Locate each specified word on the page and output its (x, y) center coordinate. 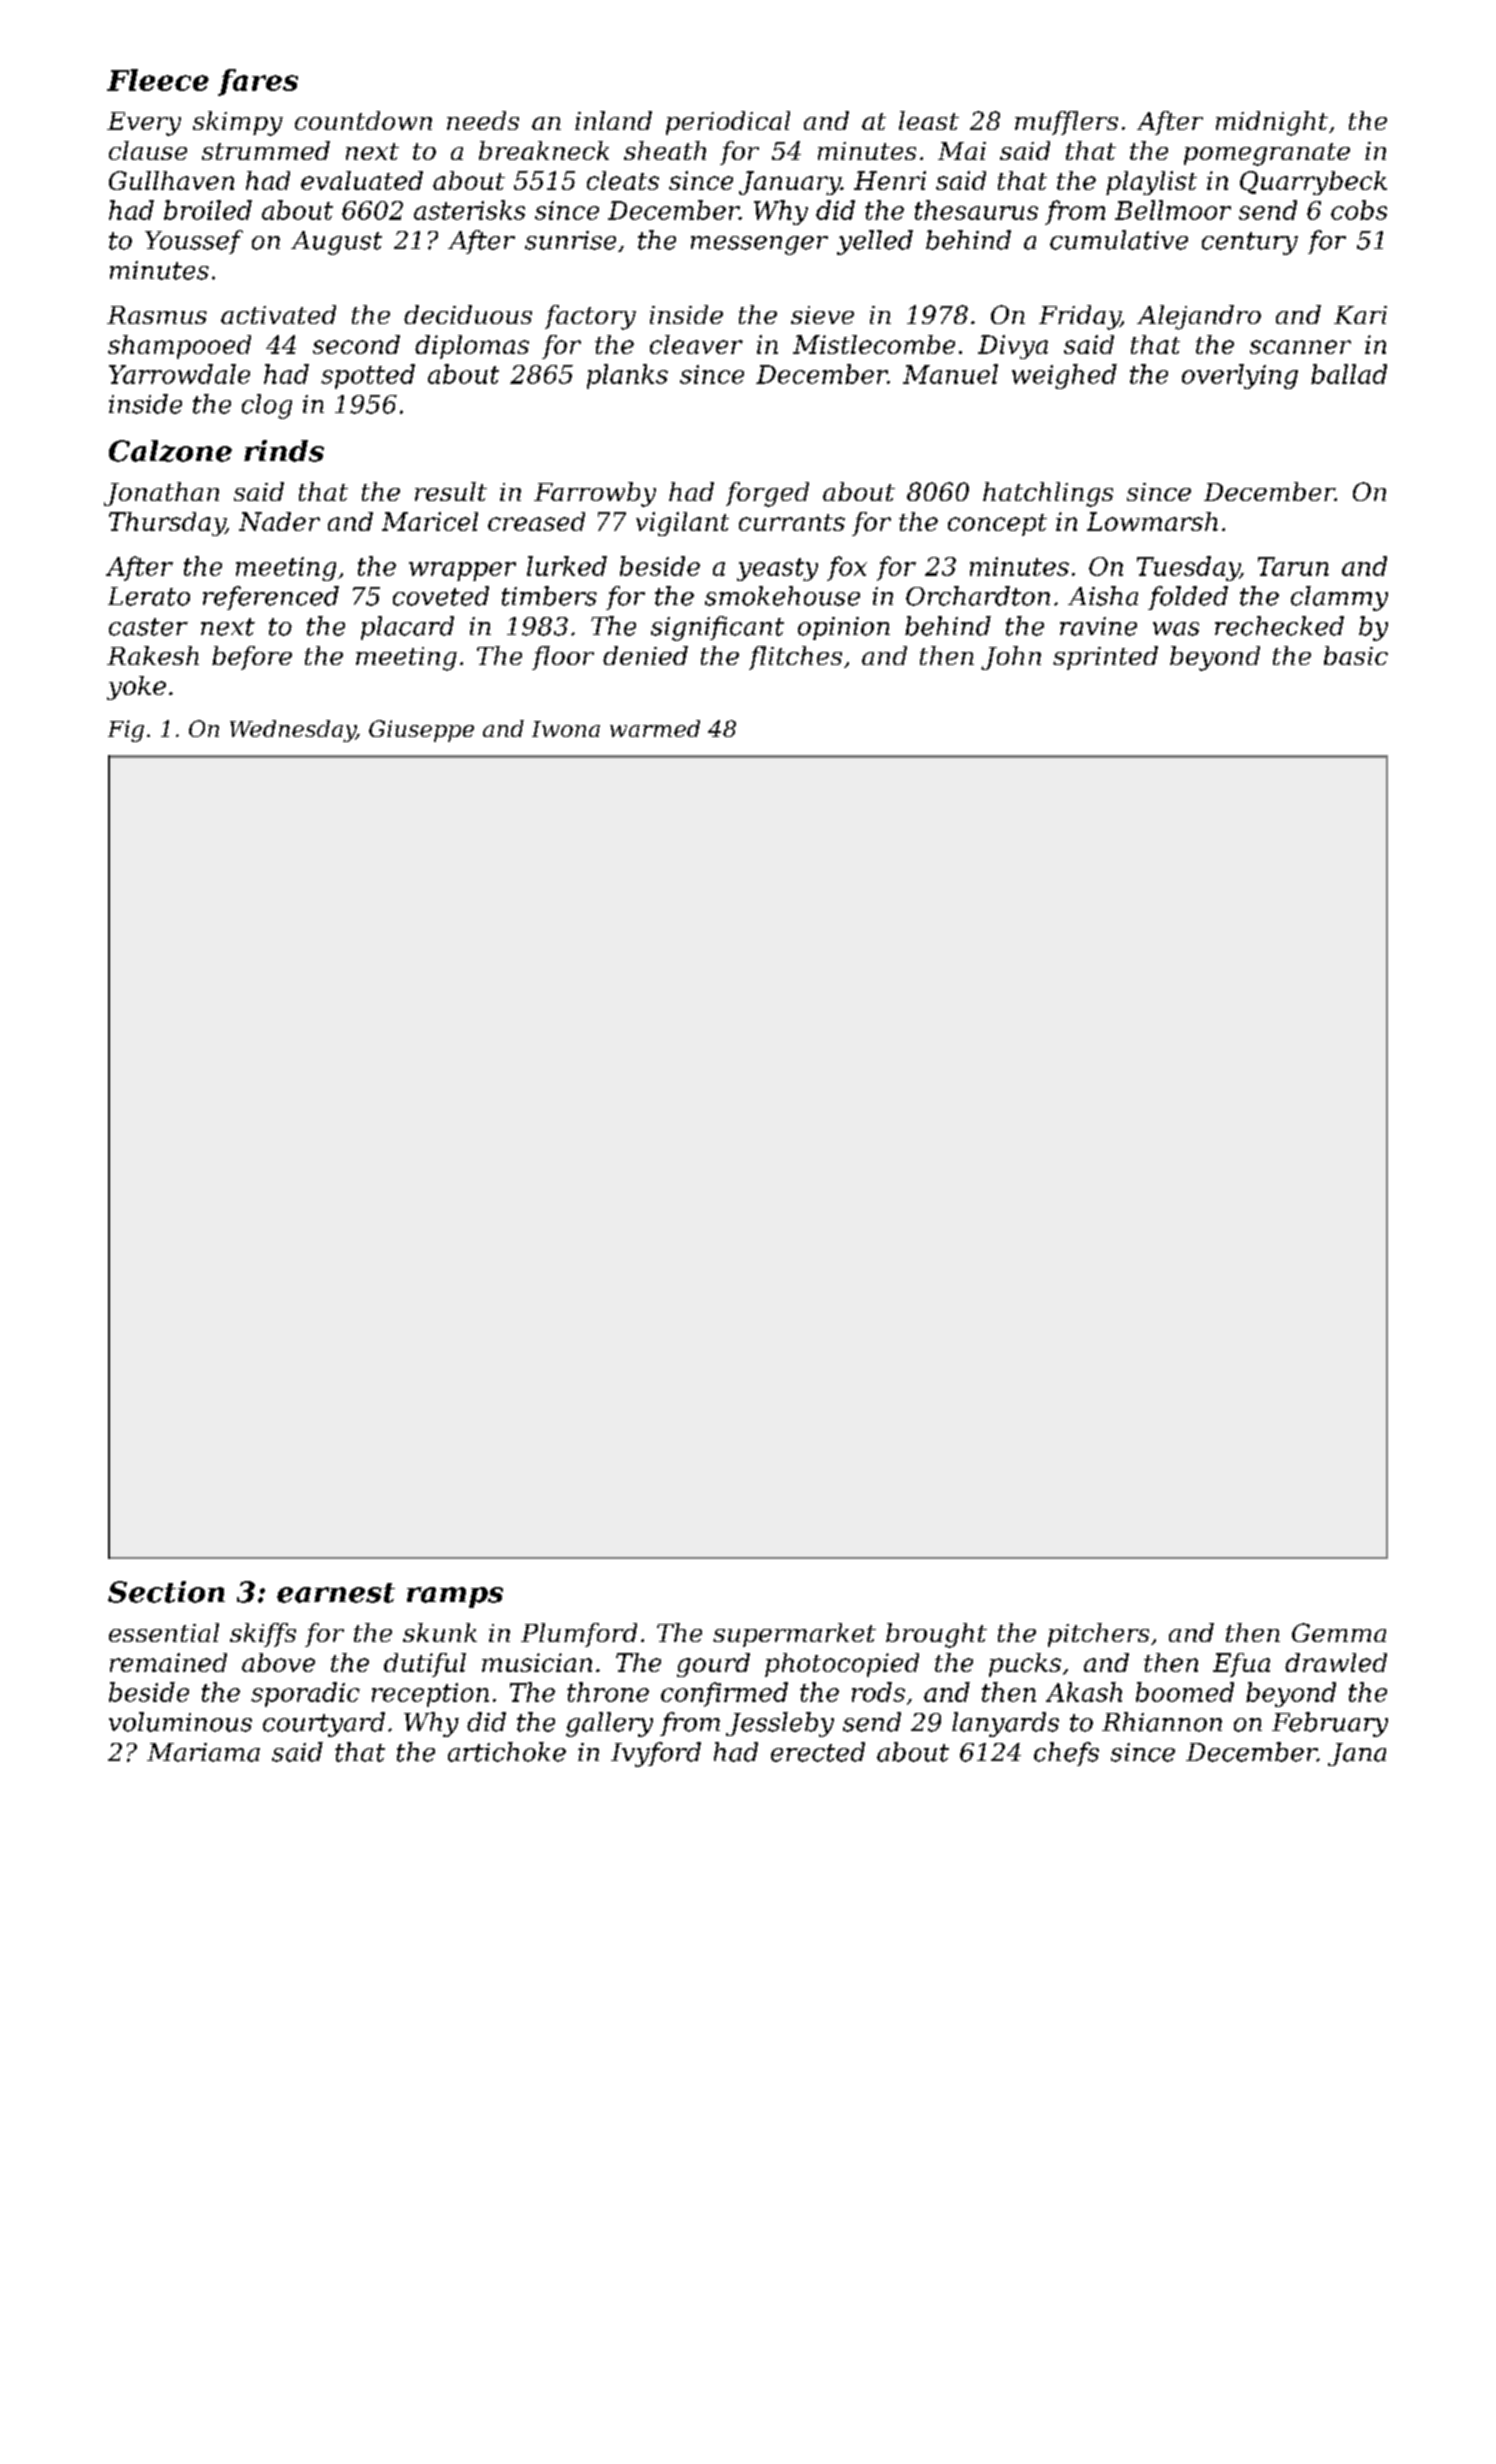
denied (645, 655)
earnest (336, 1593)
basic (1356, 655)
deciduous (468, 314)
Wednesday (293, 731)
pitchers (1098, 1635)
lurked (567, 566)
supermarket (794, 1635)
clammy (1339, 598)
